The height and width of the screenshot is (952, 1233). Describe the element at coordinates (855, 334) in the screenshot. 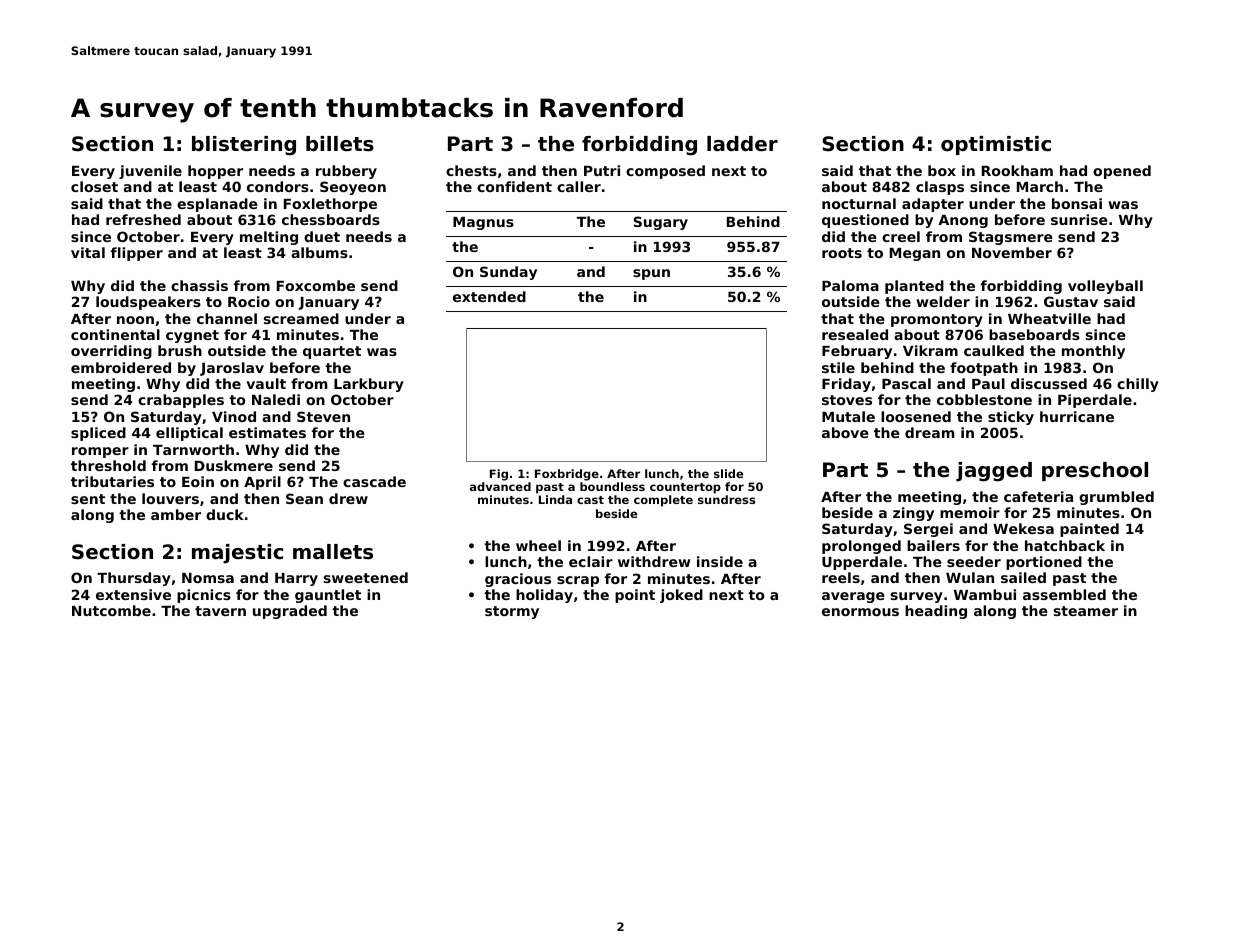

I see `resealed` at that location.
